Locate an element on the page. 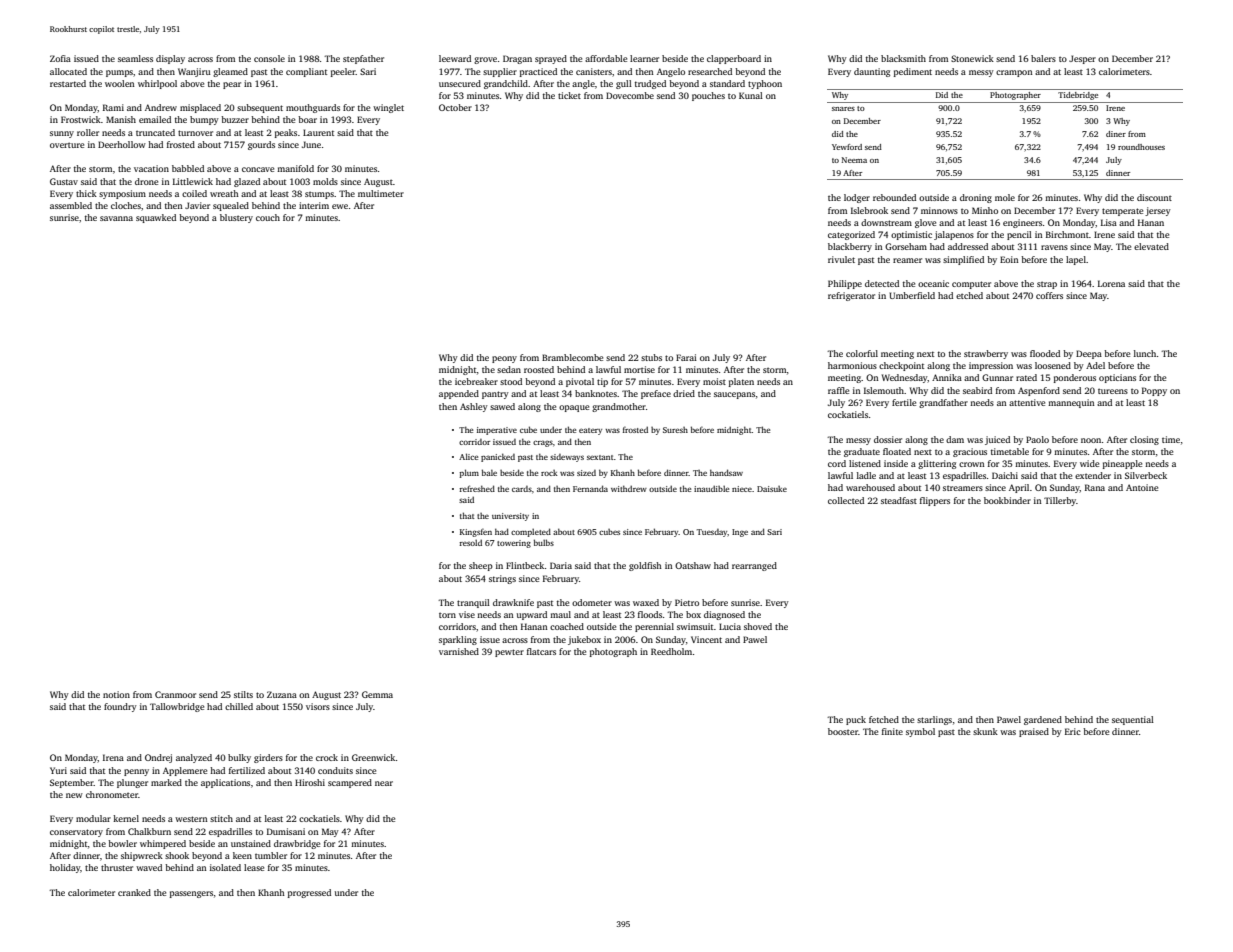 Image resolution: width=1233 pixels, height=952 pixels. symbol is located at coordinates (920, 732).
